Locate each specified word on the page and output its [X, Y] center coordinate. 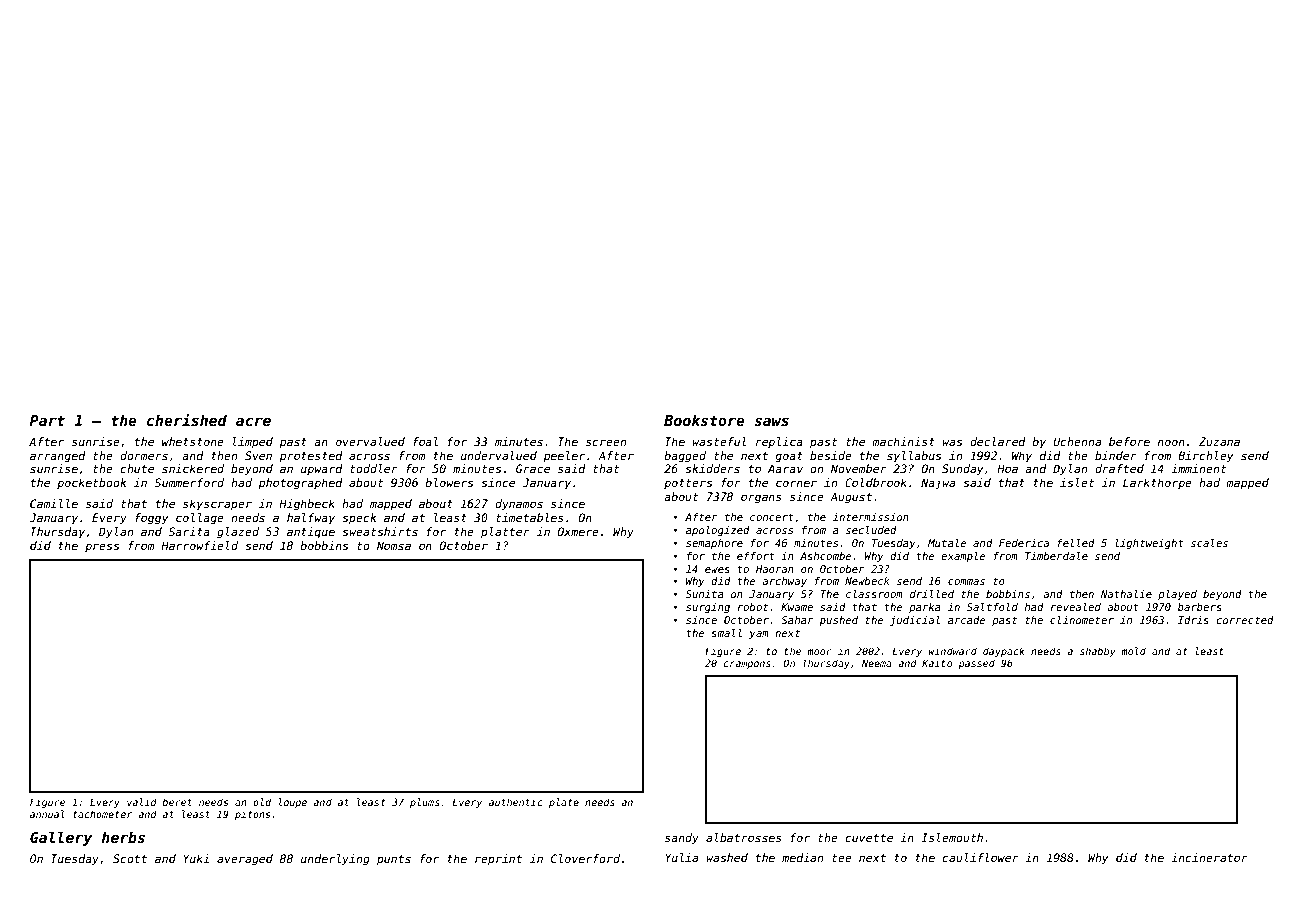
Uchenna [1077, 441]
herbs [123, 837]
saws [771, 421]
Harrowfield [199, 545]
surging [708, 608]
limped [253, 443]
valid [142, 802]
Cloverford [585, 858]
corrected [1245, 620]
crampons [747, 665]
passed [976, 664]
